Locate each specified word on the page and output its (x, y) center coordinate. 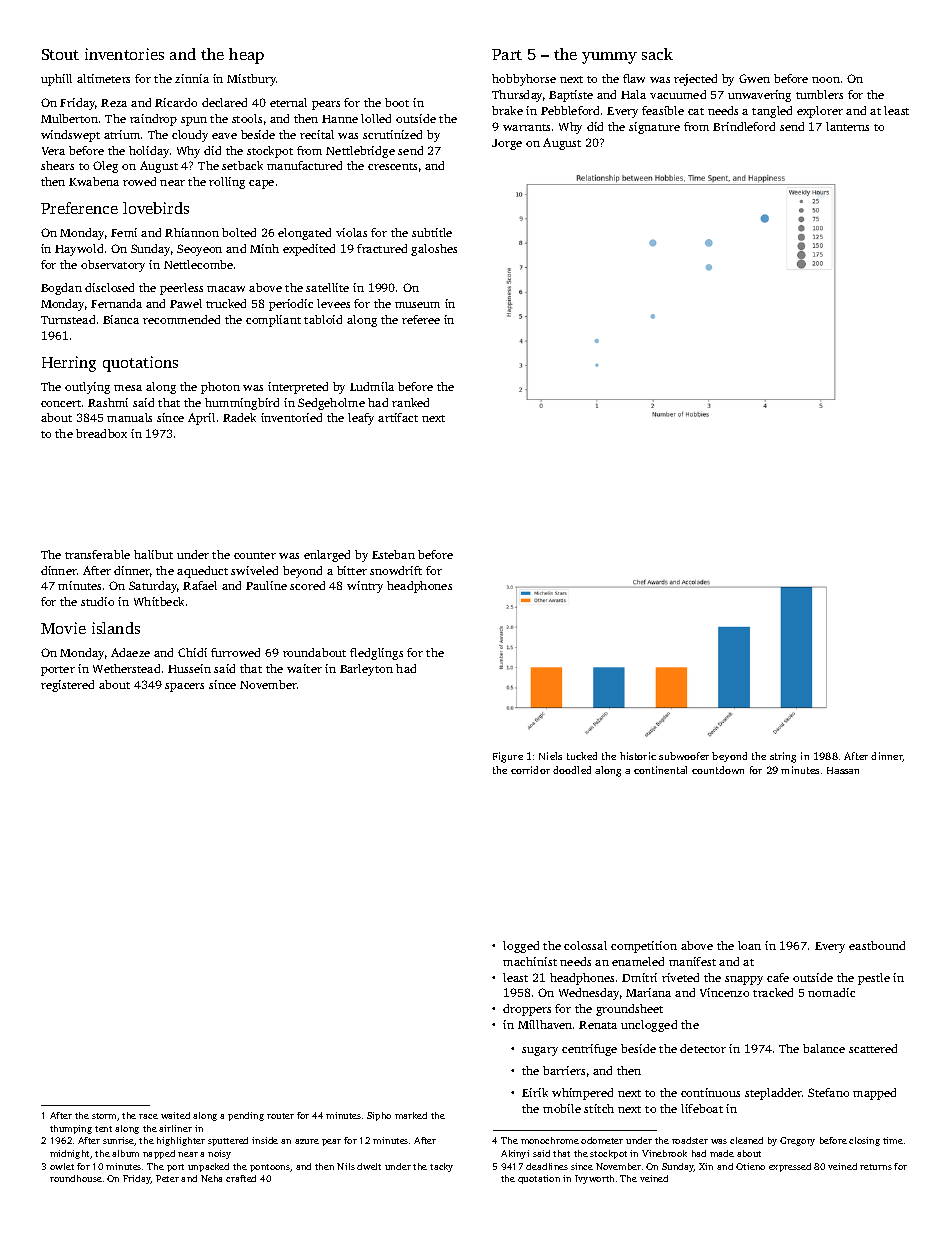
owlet (62, 1166)
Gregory (797, 1141)
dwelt (369, 1166)
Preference (79, 208)
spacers (184, 687)
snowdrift (396, 570)
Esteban (393, 554)
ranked (410, 402)
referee (421, 319)
